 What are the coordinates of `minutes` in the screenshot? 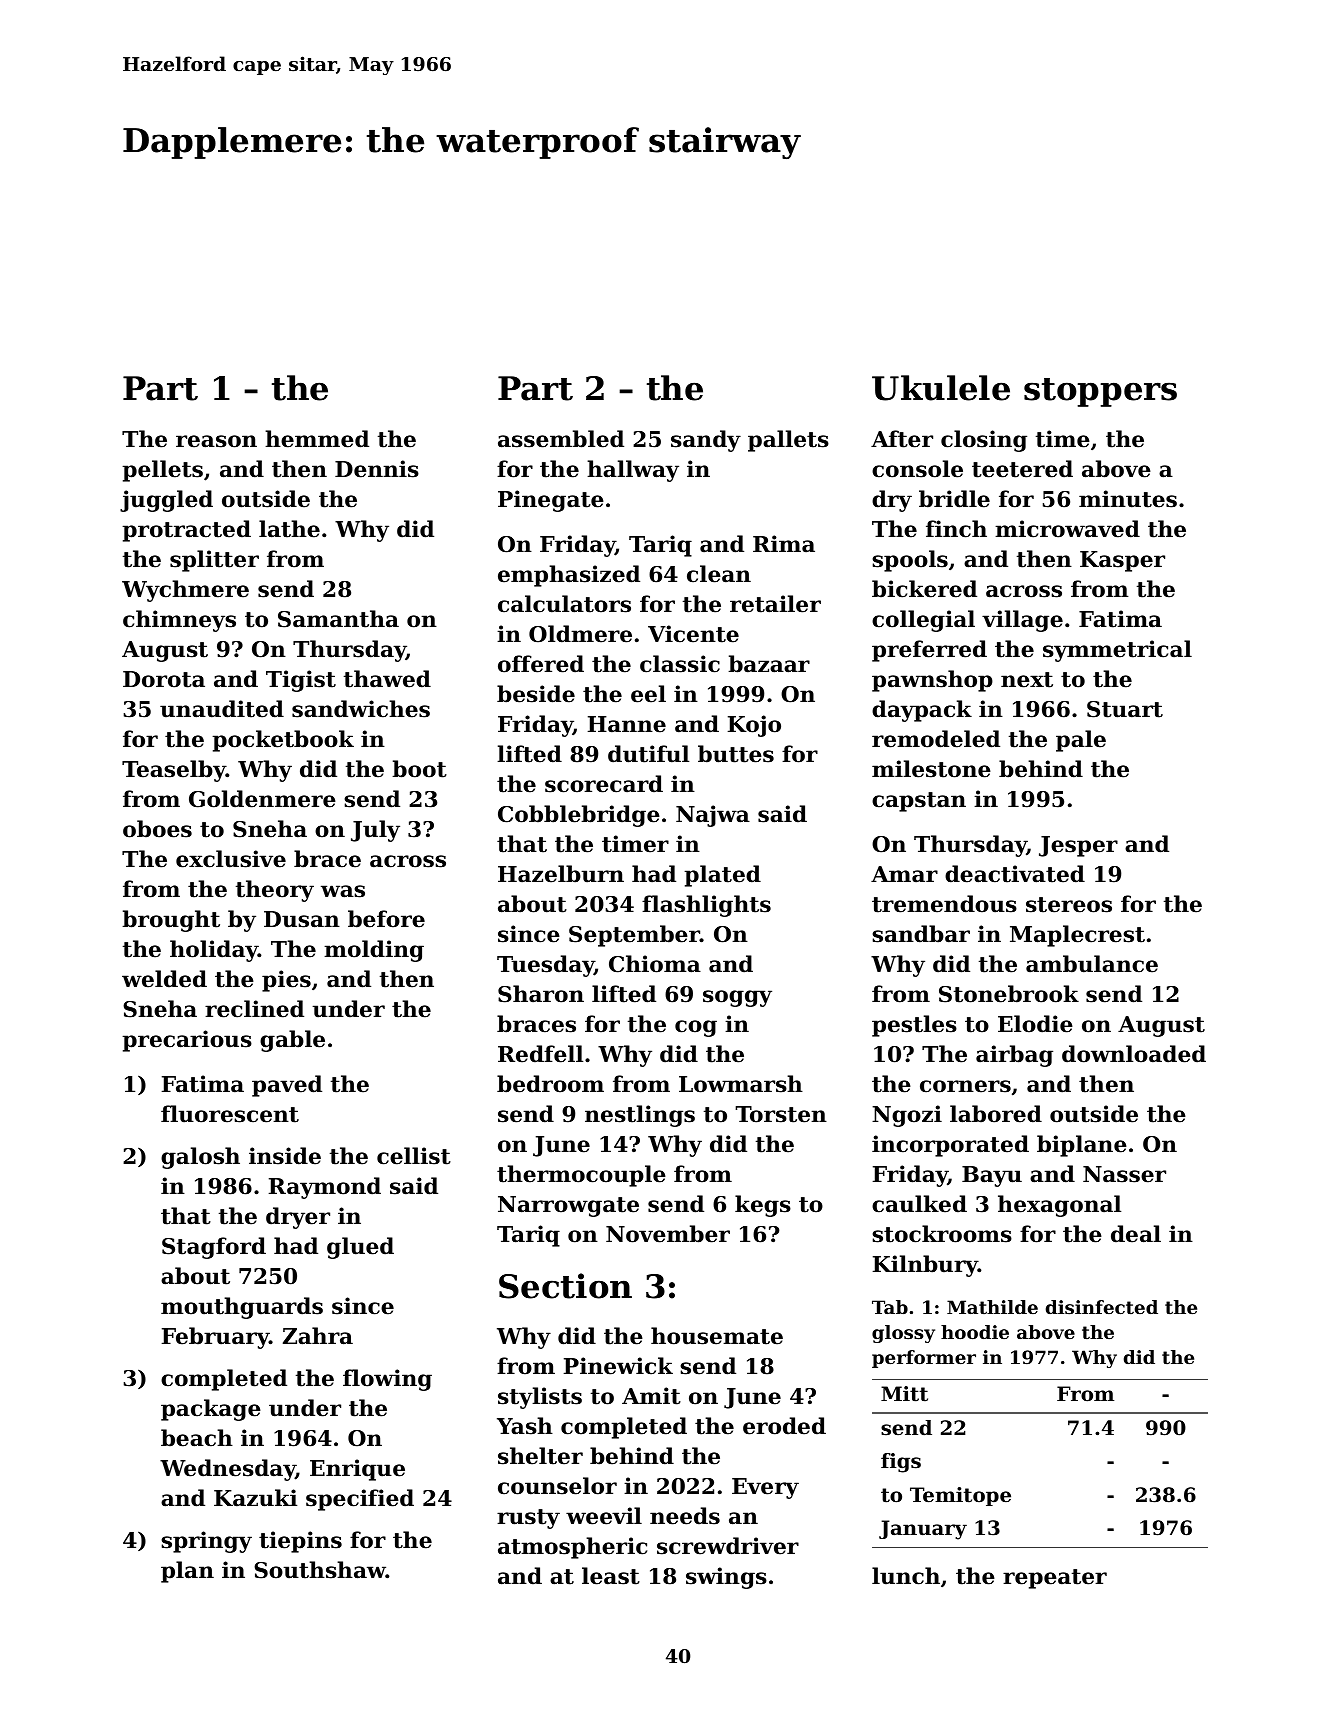 It's located at (1128, 499).
